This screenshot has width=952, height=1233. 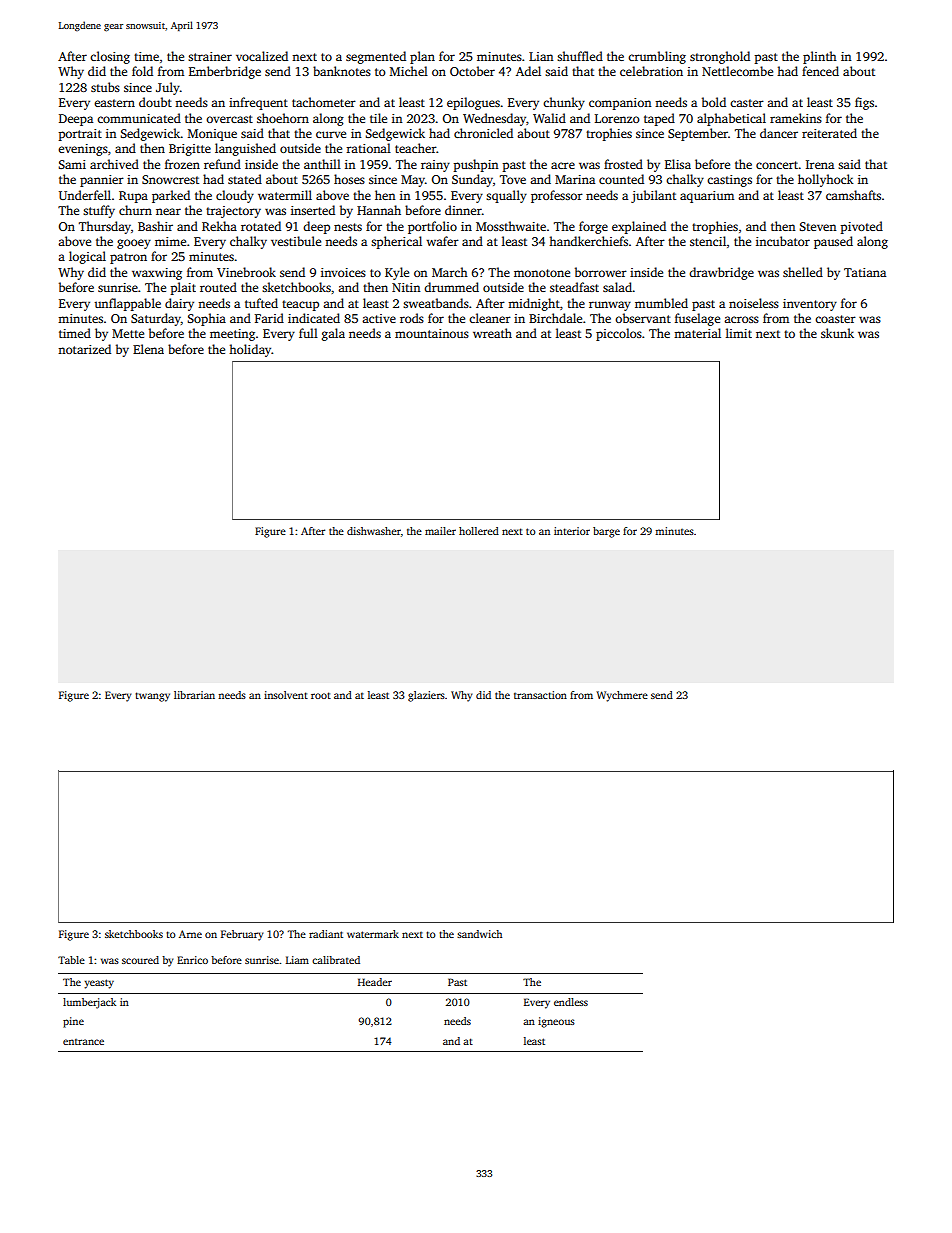 I want to click on twangy, so click(x=152, y=697).
